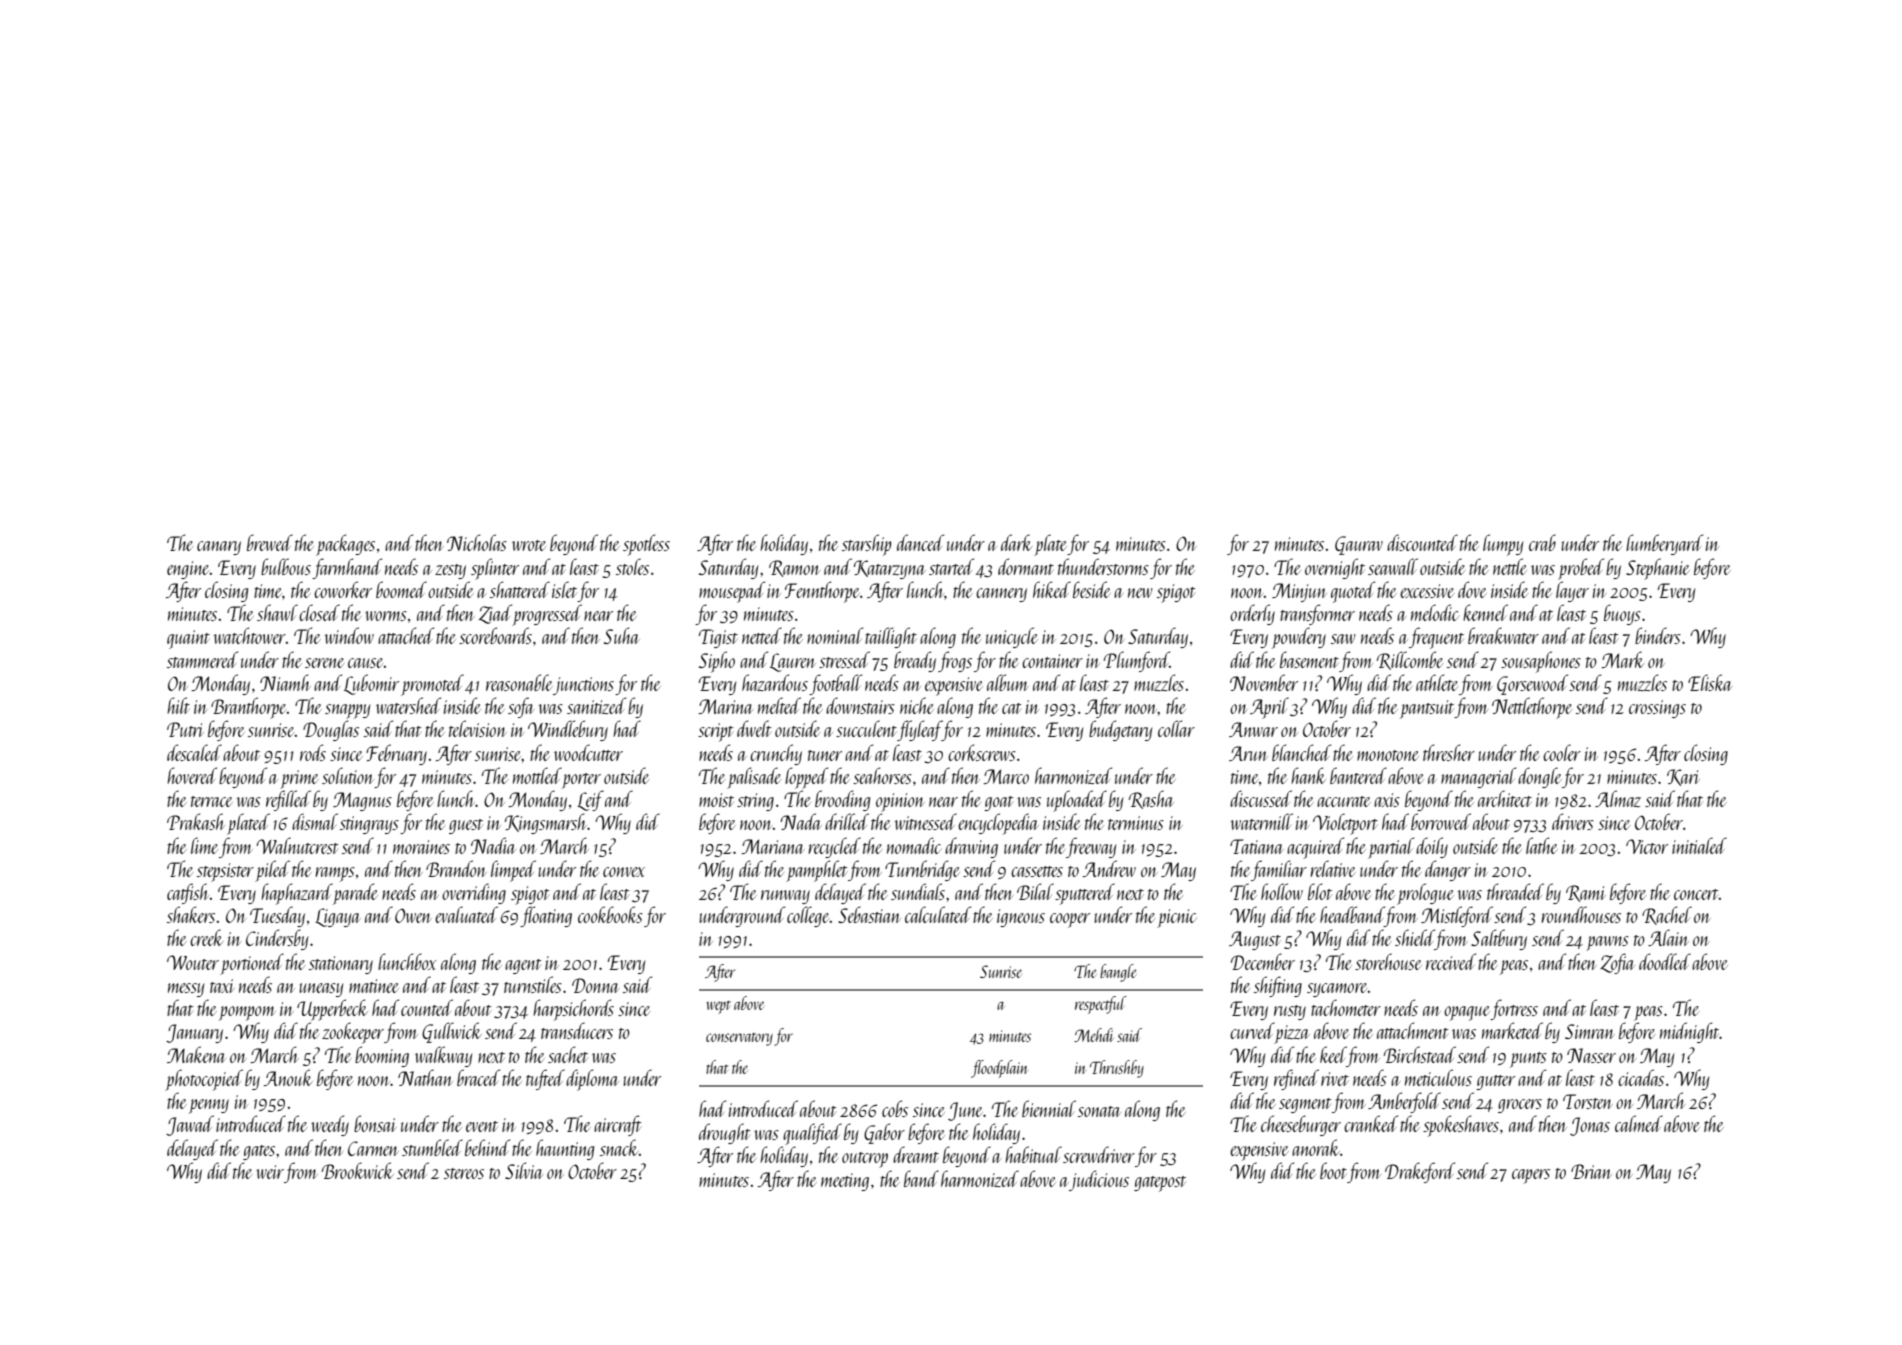 Image resolution: width=1902 pixels, height=1345 pixels. What do you see at coordinates (808, 916) in the image?
I see `college` at bounding box center [808, 916].
